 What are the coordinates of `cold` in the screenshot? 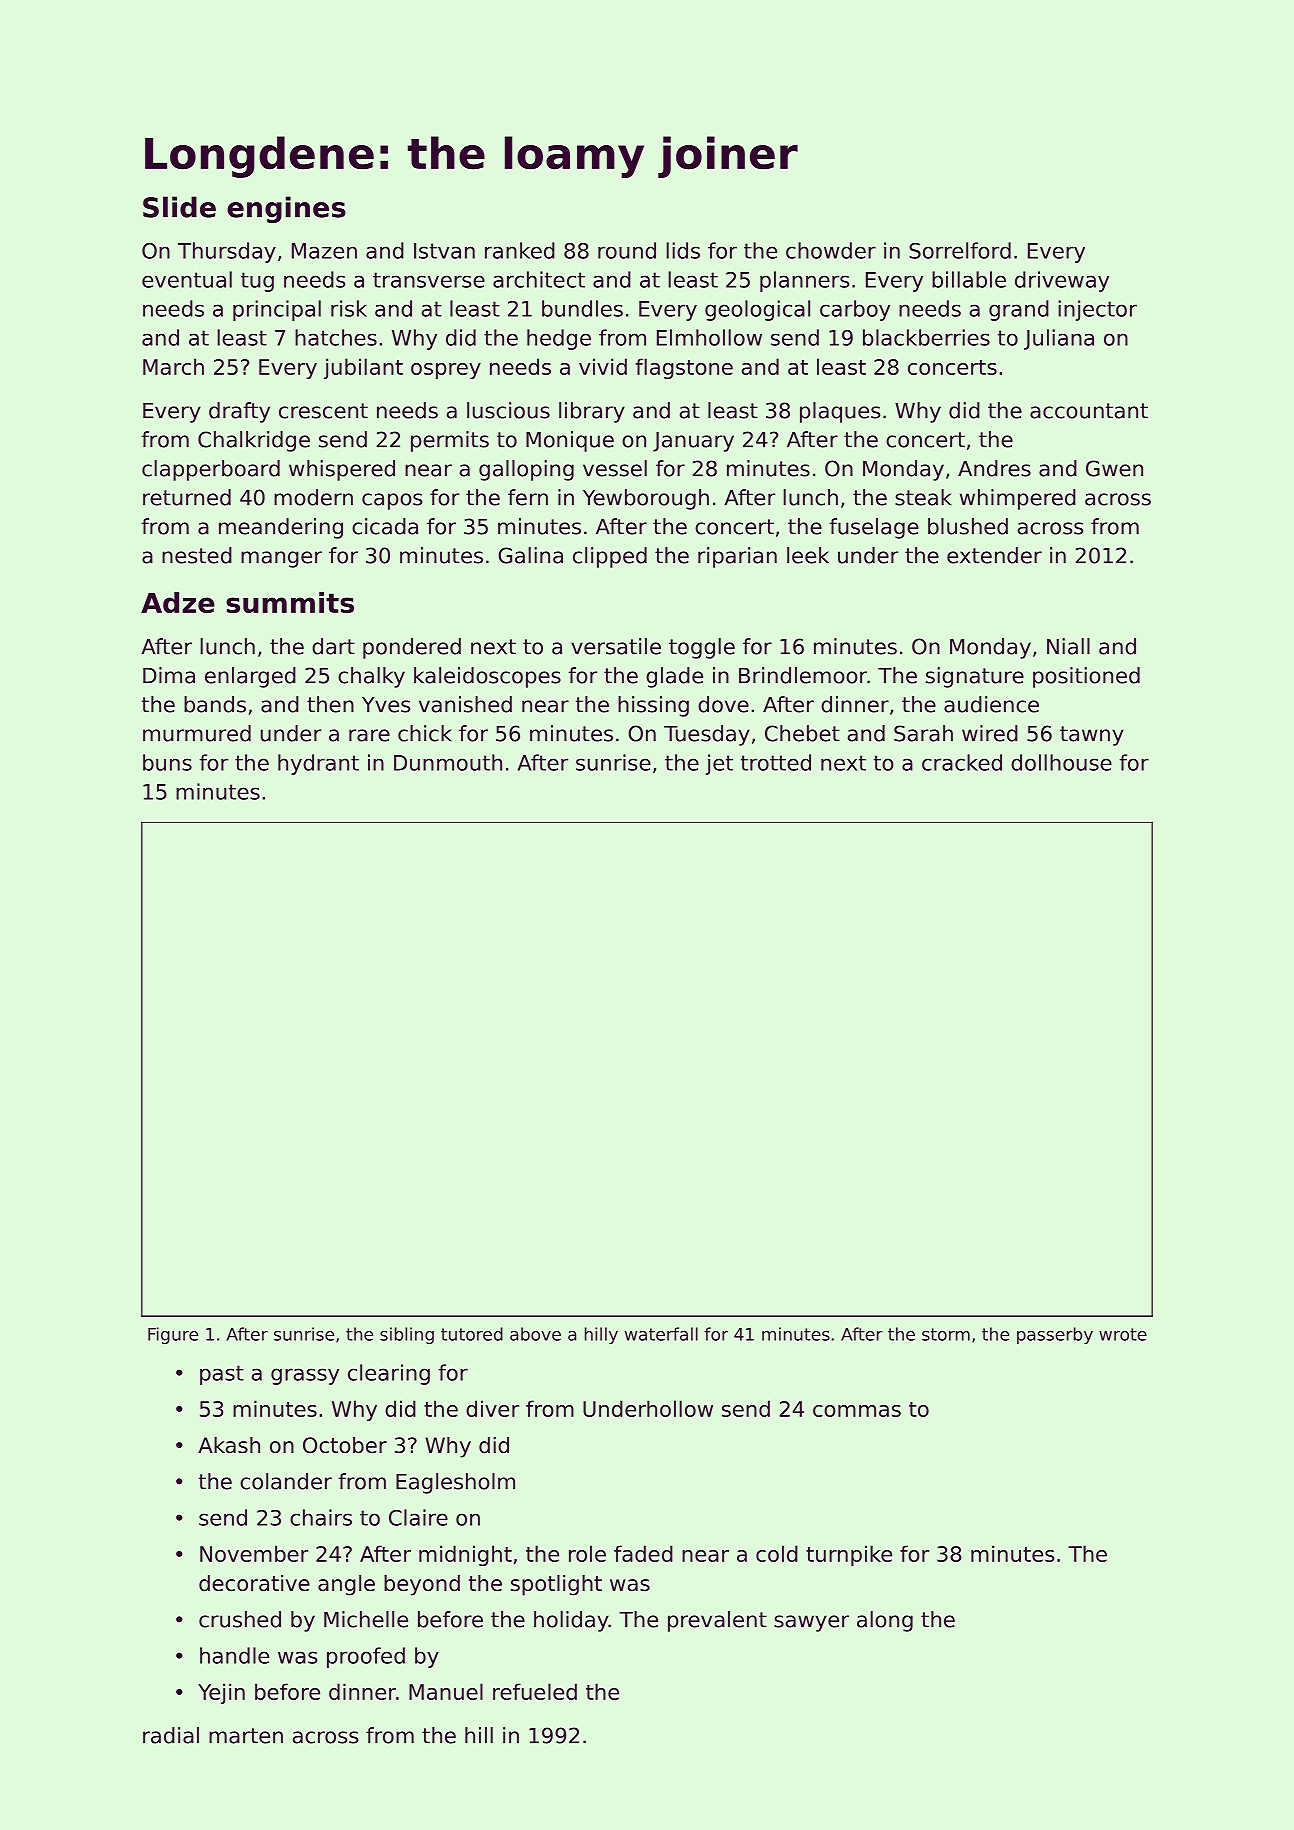 It's located at (777, 1553).
